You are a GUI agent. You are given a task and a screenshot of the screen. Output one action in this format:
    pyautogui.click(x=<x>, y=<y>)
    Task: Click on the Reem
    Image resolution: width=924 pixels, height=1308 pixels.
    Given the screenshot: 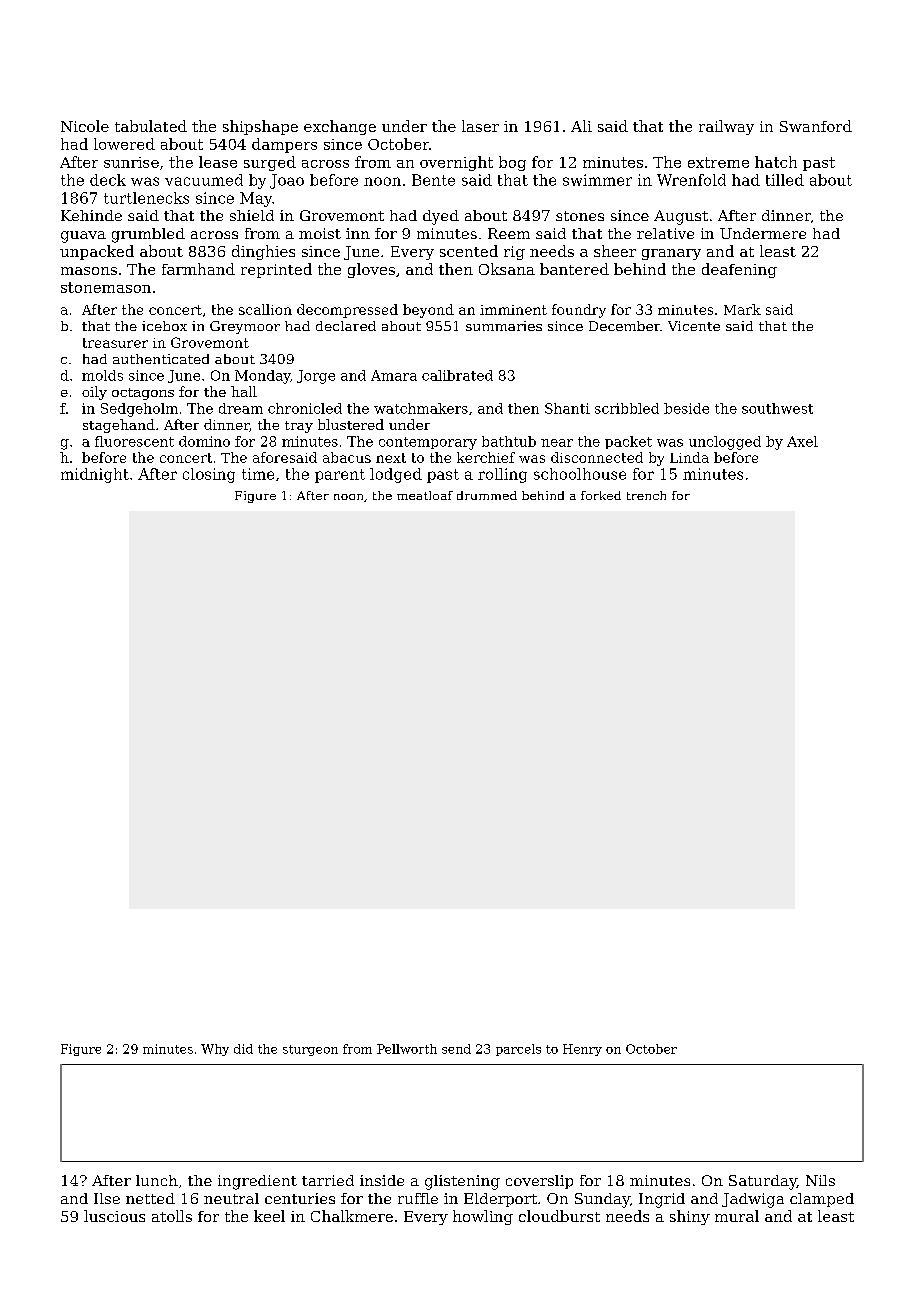 What is the action you would take?
    pyautogui.click(x=509, y=233)
